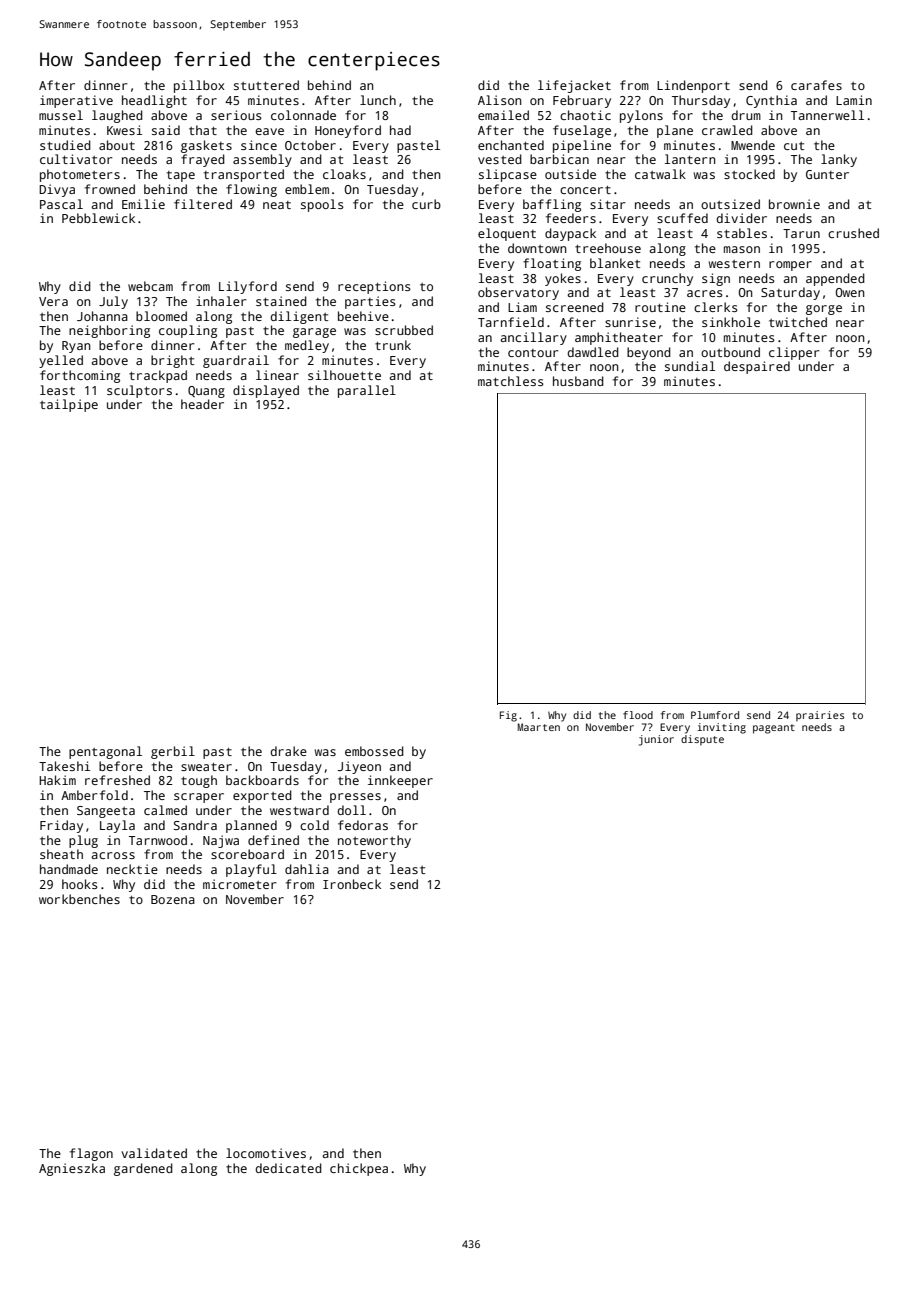 This document has width=924, height=1308. Describe the element at coordinates (757, 367) in the document. I see `despaired` at that location.
